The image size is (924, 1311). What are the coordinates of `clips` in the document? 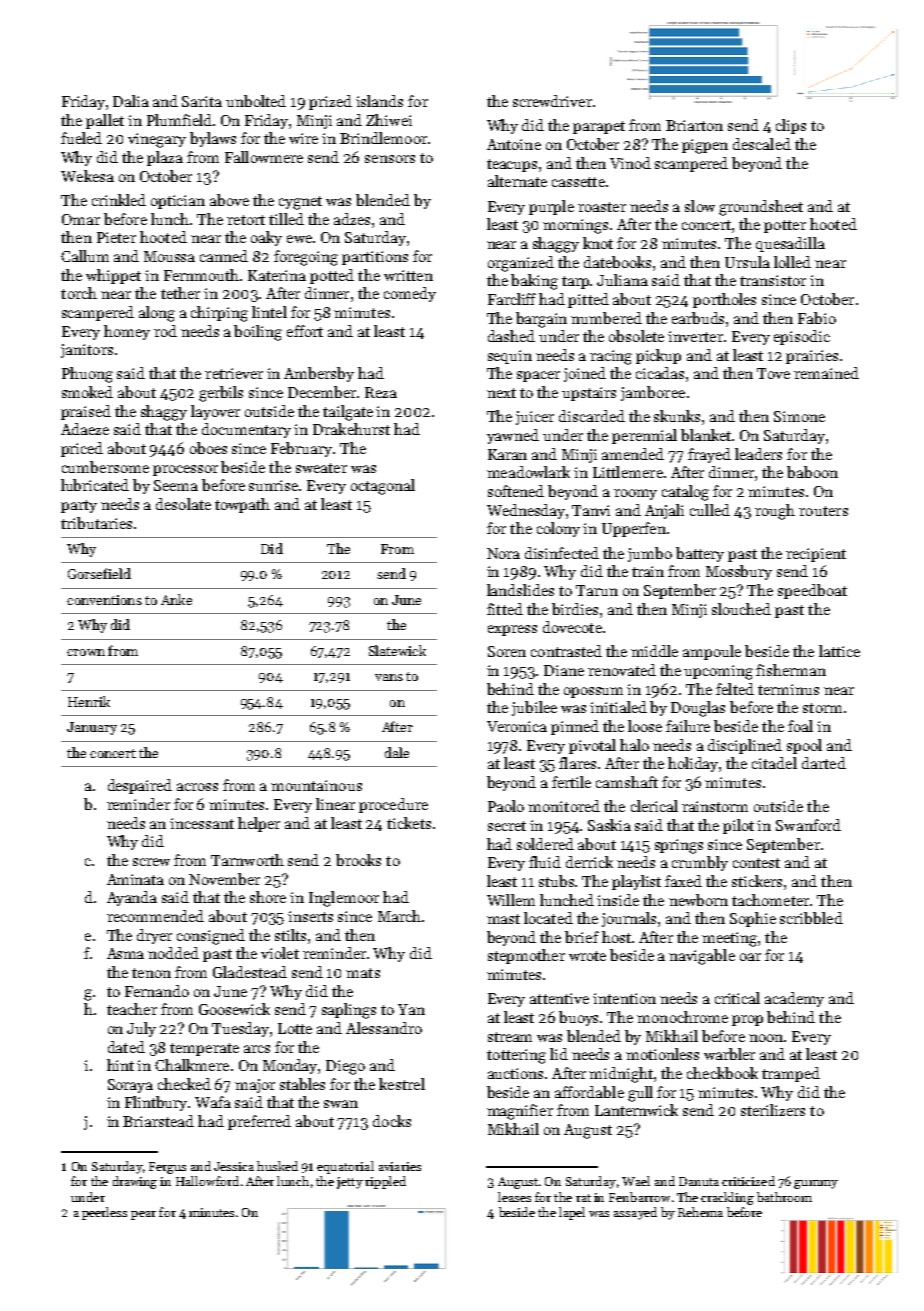 It's located at (791, 126).
